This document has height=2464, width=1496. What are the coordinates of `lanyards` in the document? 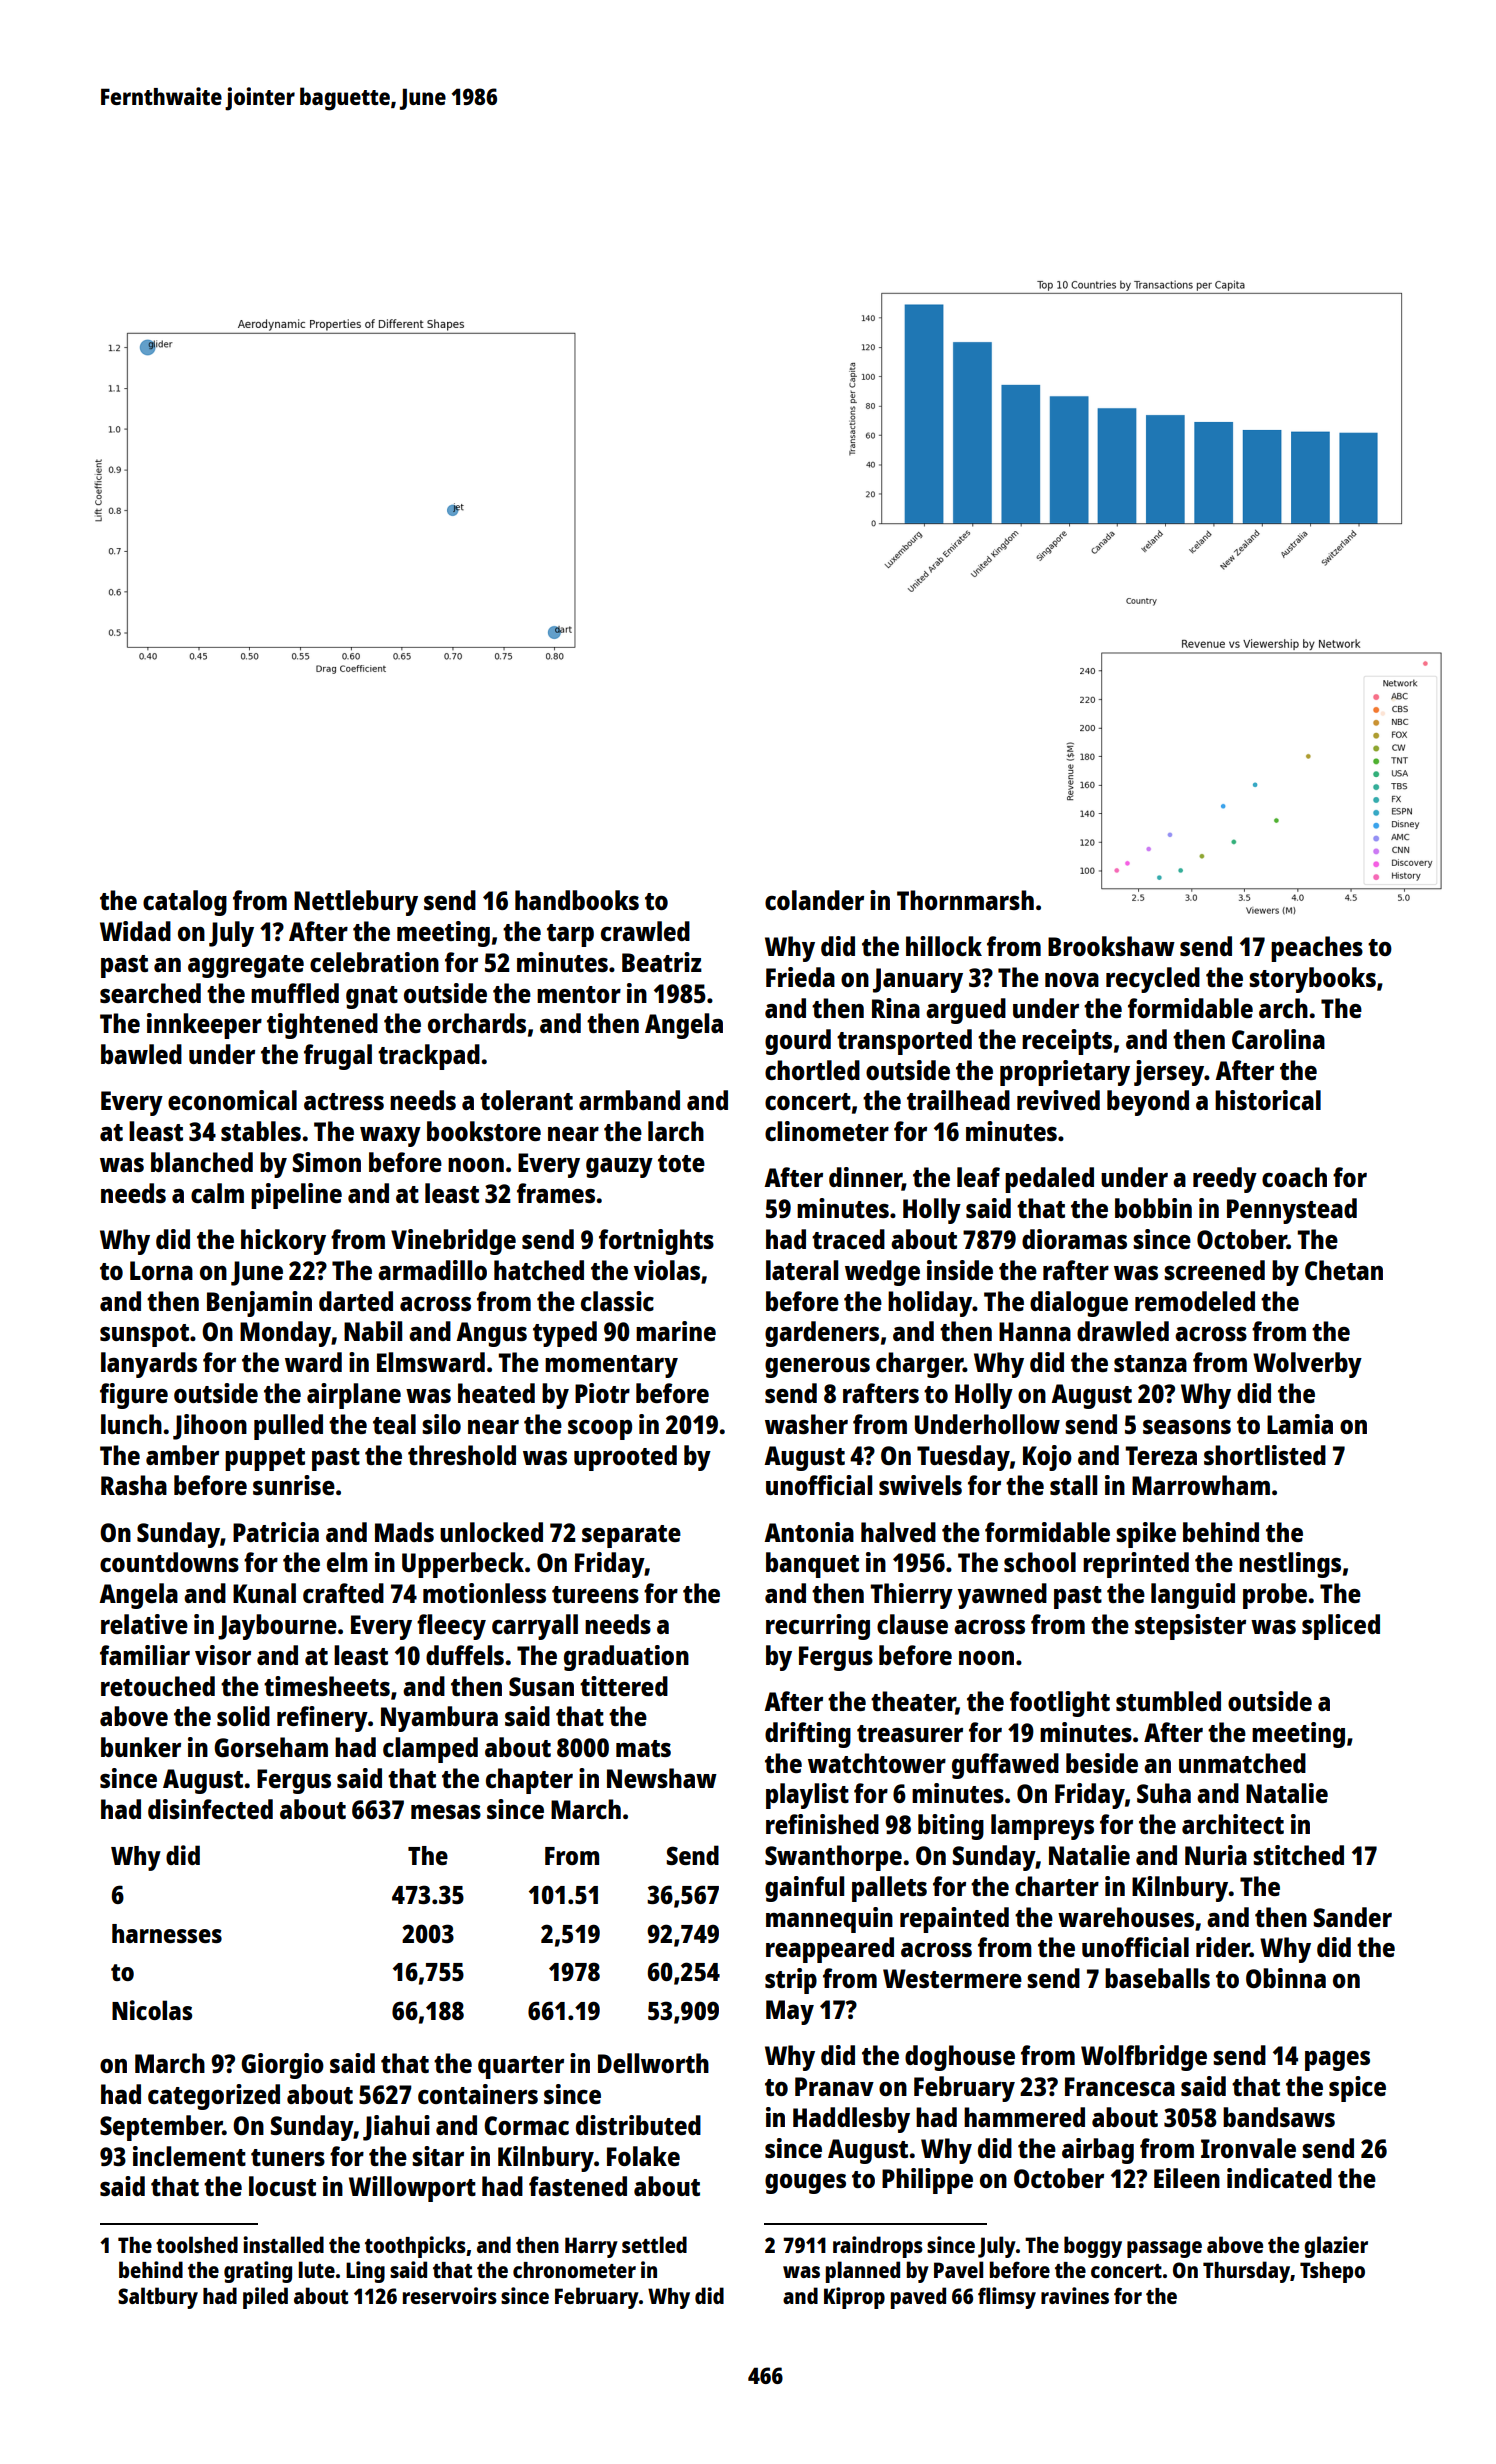 It's located at (149, 1365).
